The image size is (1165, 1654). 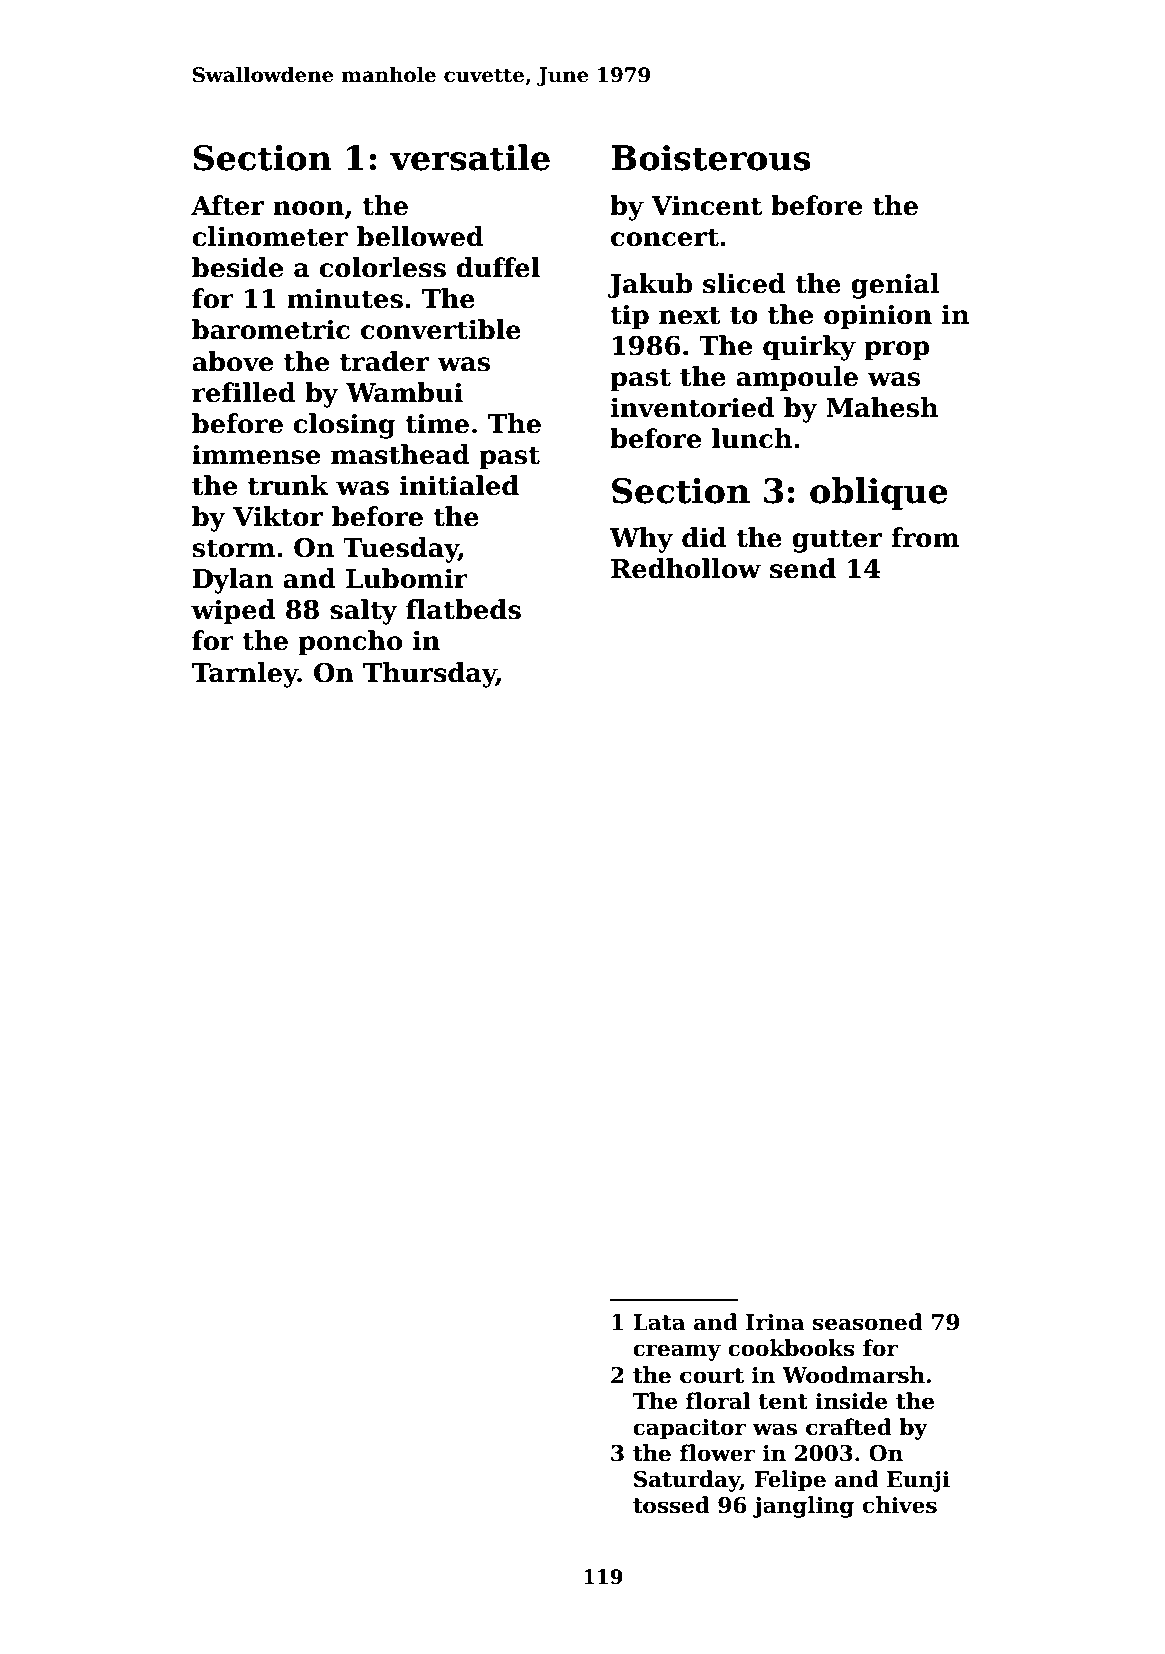 I want to click on Mahesh, so click(x=882, y=407).
